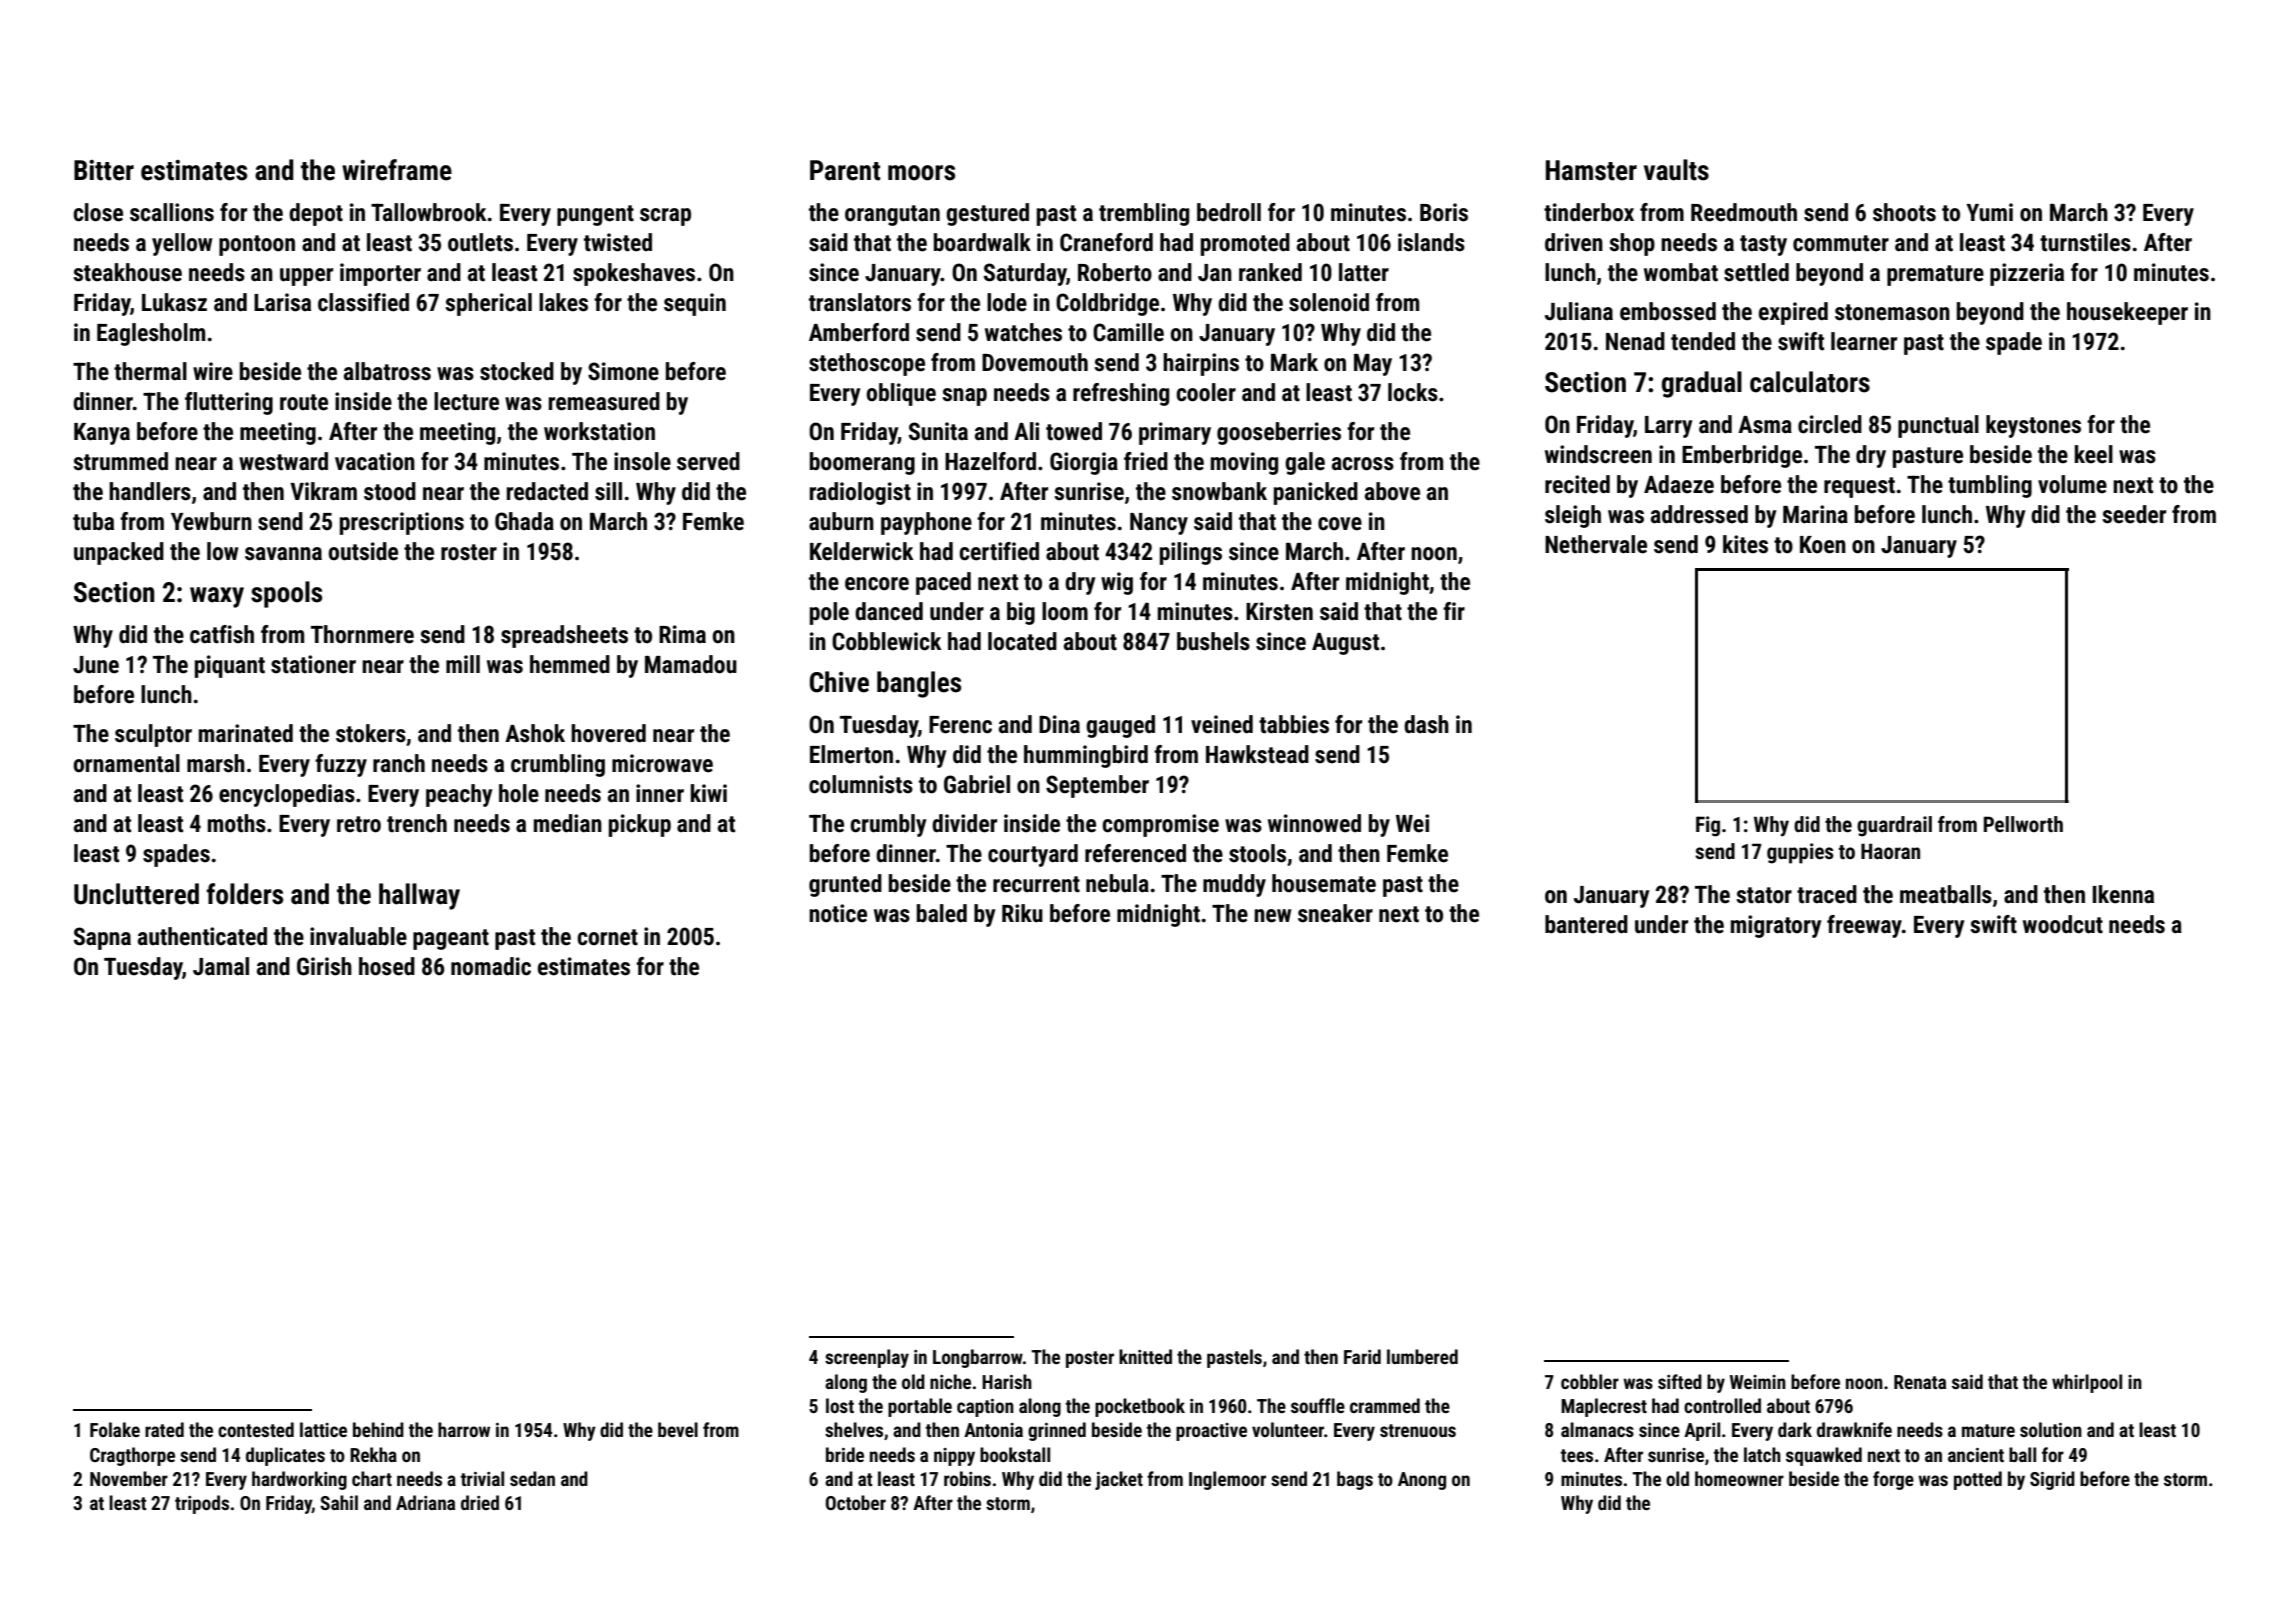 The height and width of the screenshot is (1620, 2292). I want to click on seeder, so click(2134, 514).
